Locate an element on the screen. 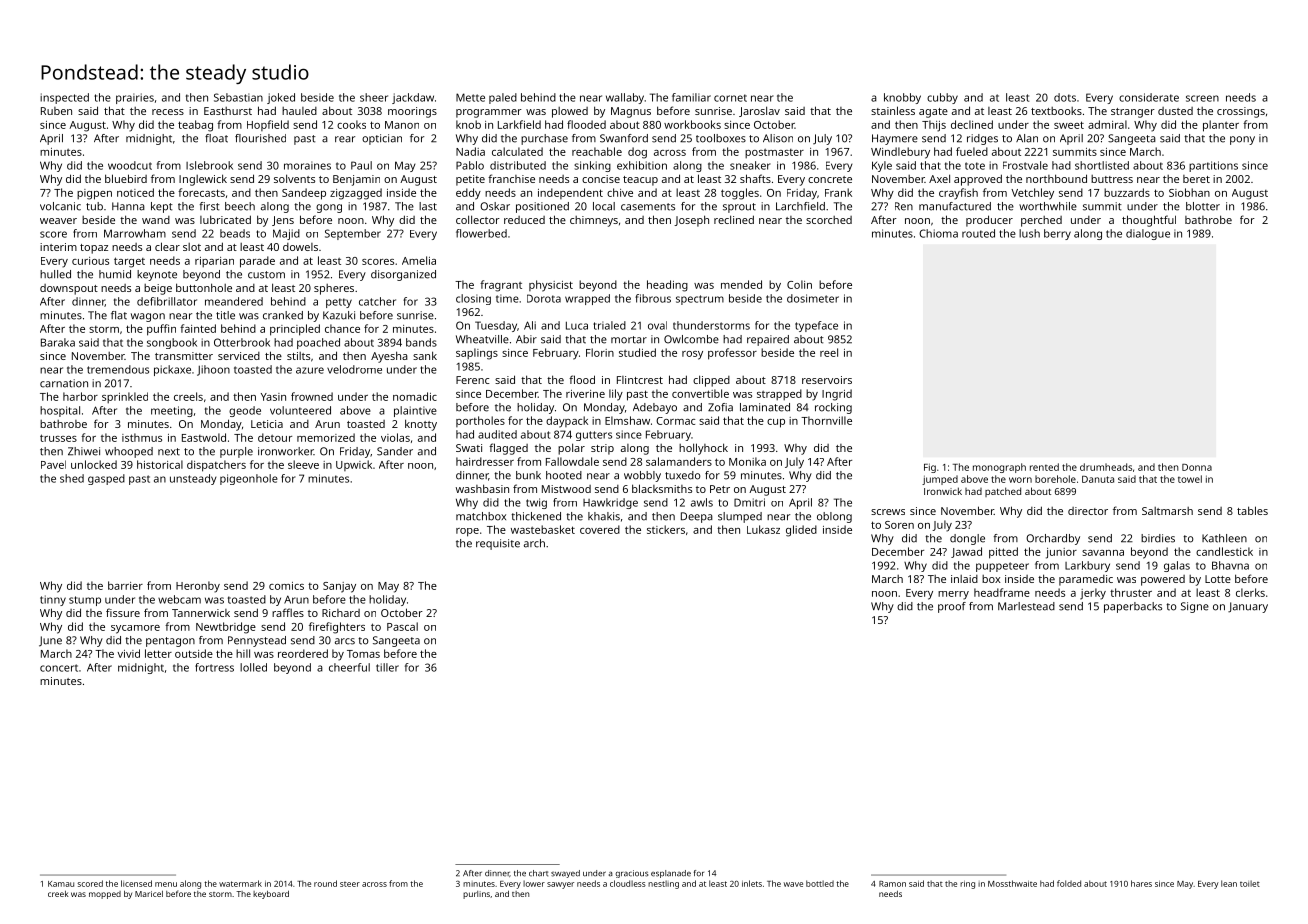 The width and height of the screenshot is (1308, 924). bunk is located at coordinates (528, 475).
